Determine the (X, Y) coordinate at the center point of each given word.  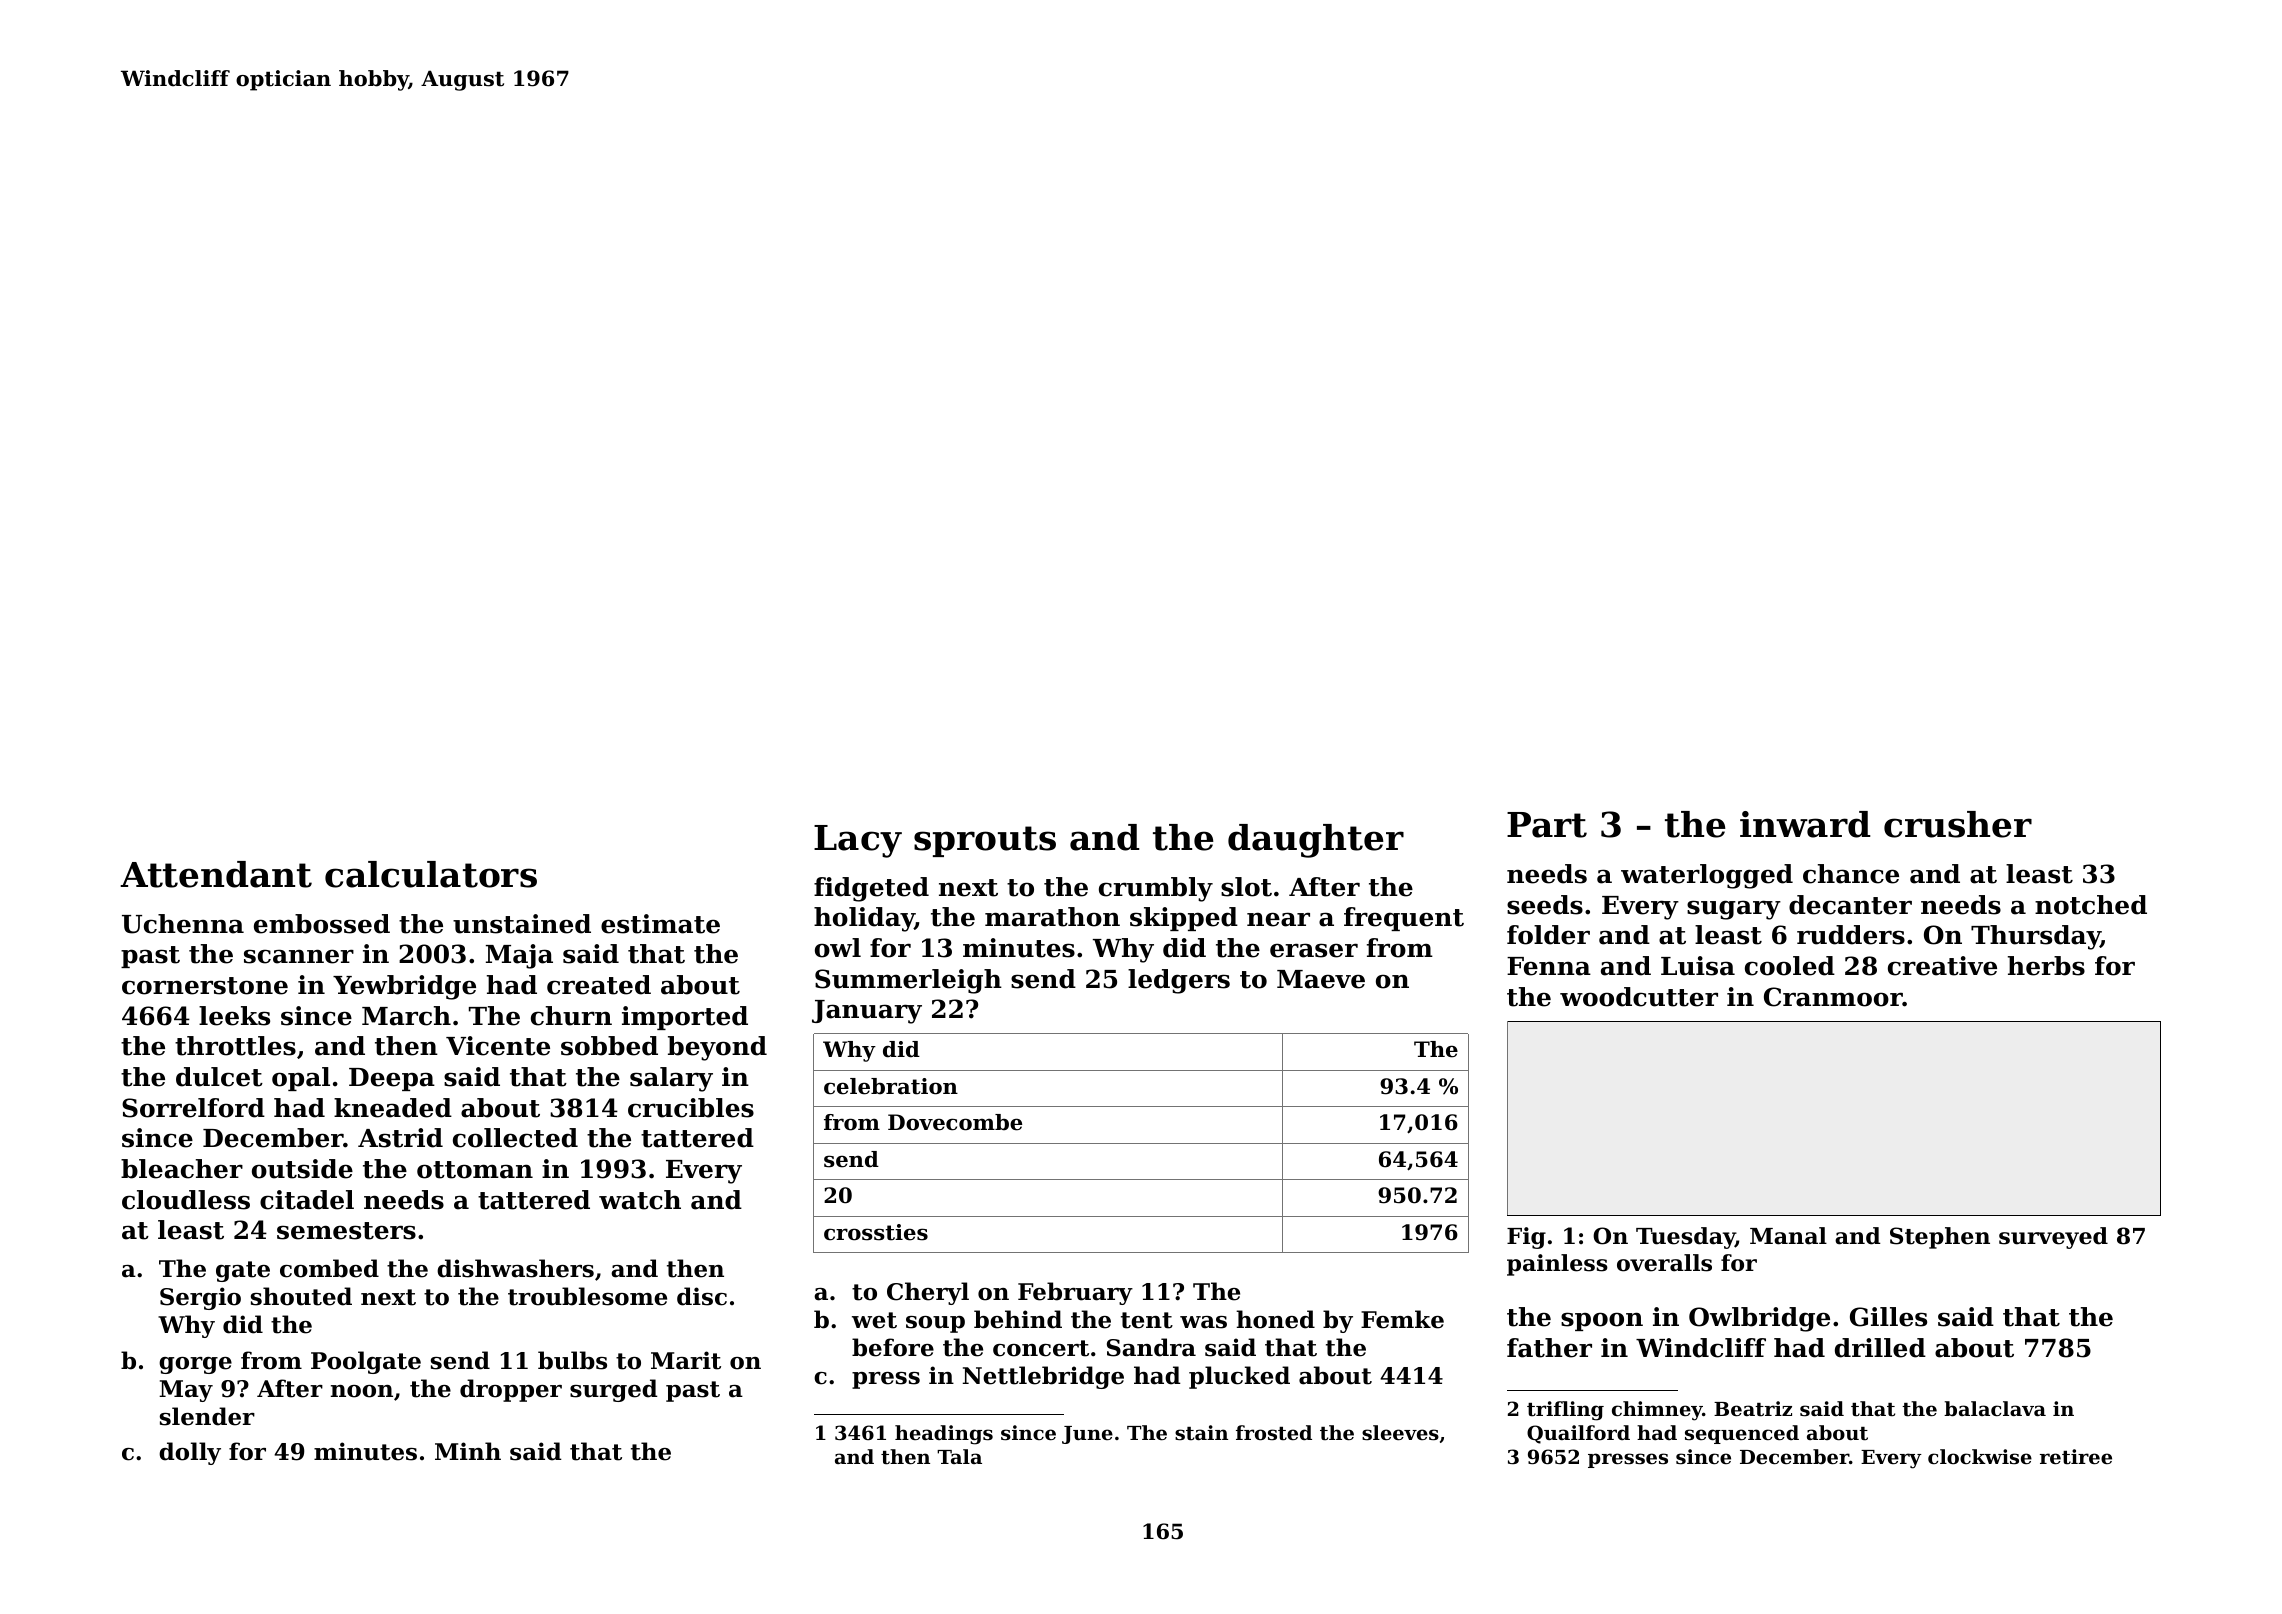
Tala (959, 1456)
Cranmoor (1833, 997)
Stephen (1940, 1238)
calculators (431, 874)
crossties (876, 1232)
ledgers (1179, 981)
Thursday (2036, 937)
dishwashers (515, 1268)
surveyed (2053, 1238)
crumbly (1156, 889)
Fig (1526, 1238)
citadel (307, 1200)
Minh (468, 1451)
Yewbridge (404, 987)
